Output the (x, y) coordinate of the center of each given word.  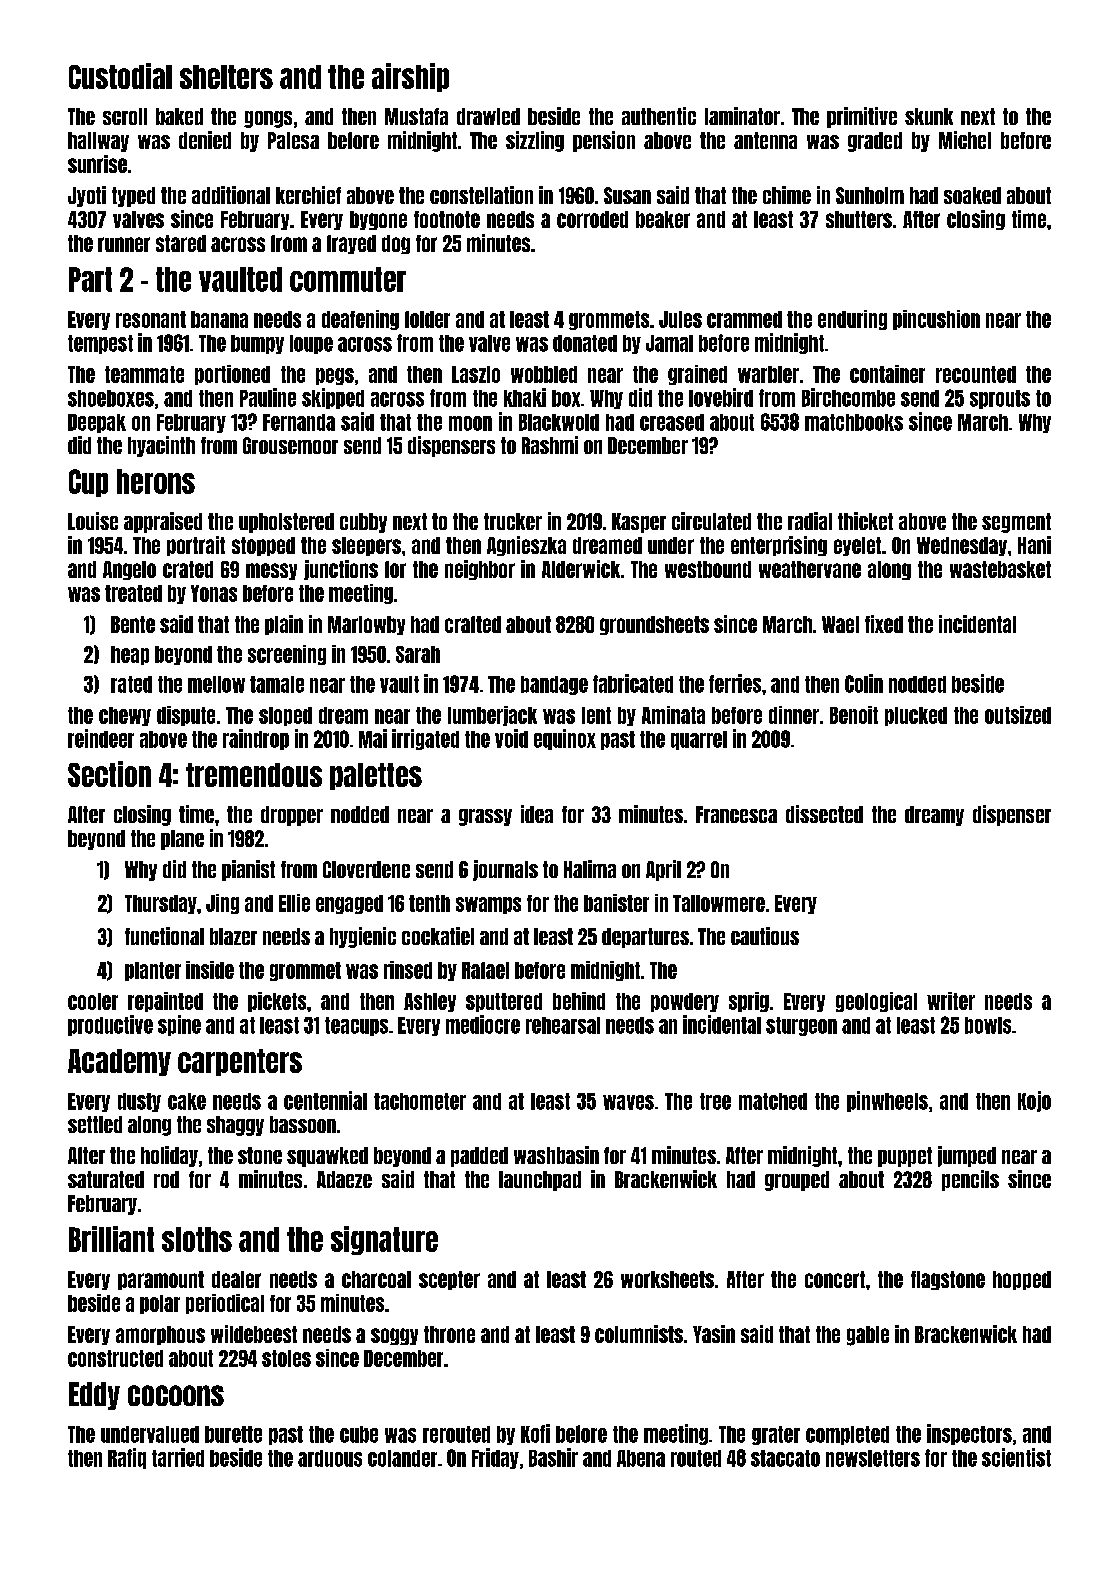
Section (109, 774)
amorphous (160, 1335)
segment (1016, 523)
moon (470, 423)
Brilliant (111, 1239)
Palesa (293, 140)
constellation (481, 195)
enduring (852, 320)
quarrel (699, 740)
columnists (639, 1334)
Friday (495, 1458)
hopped (1022, 1280)
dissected (824, 814)
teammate (144, 374)
